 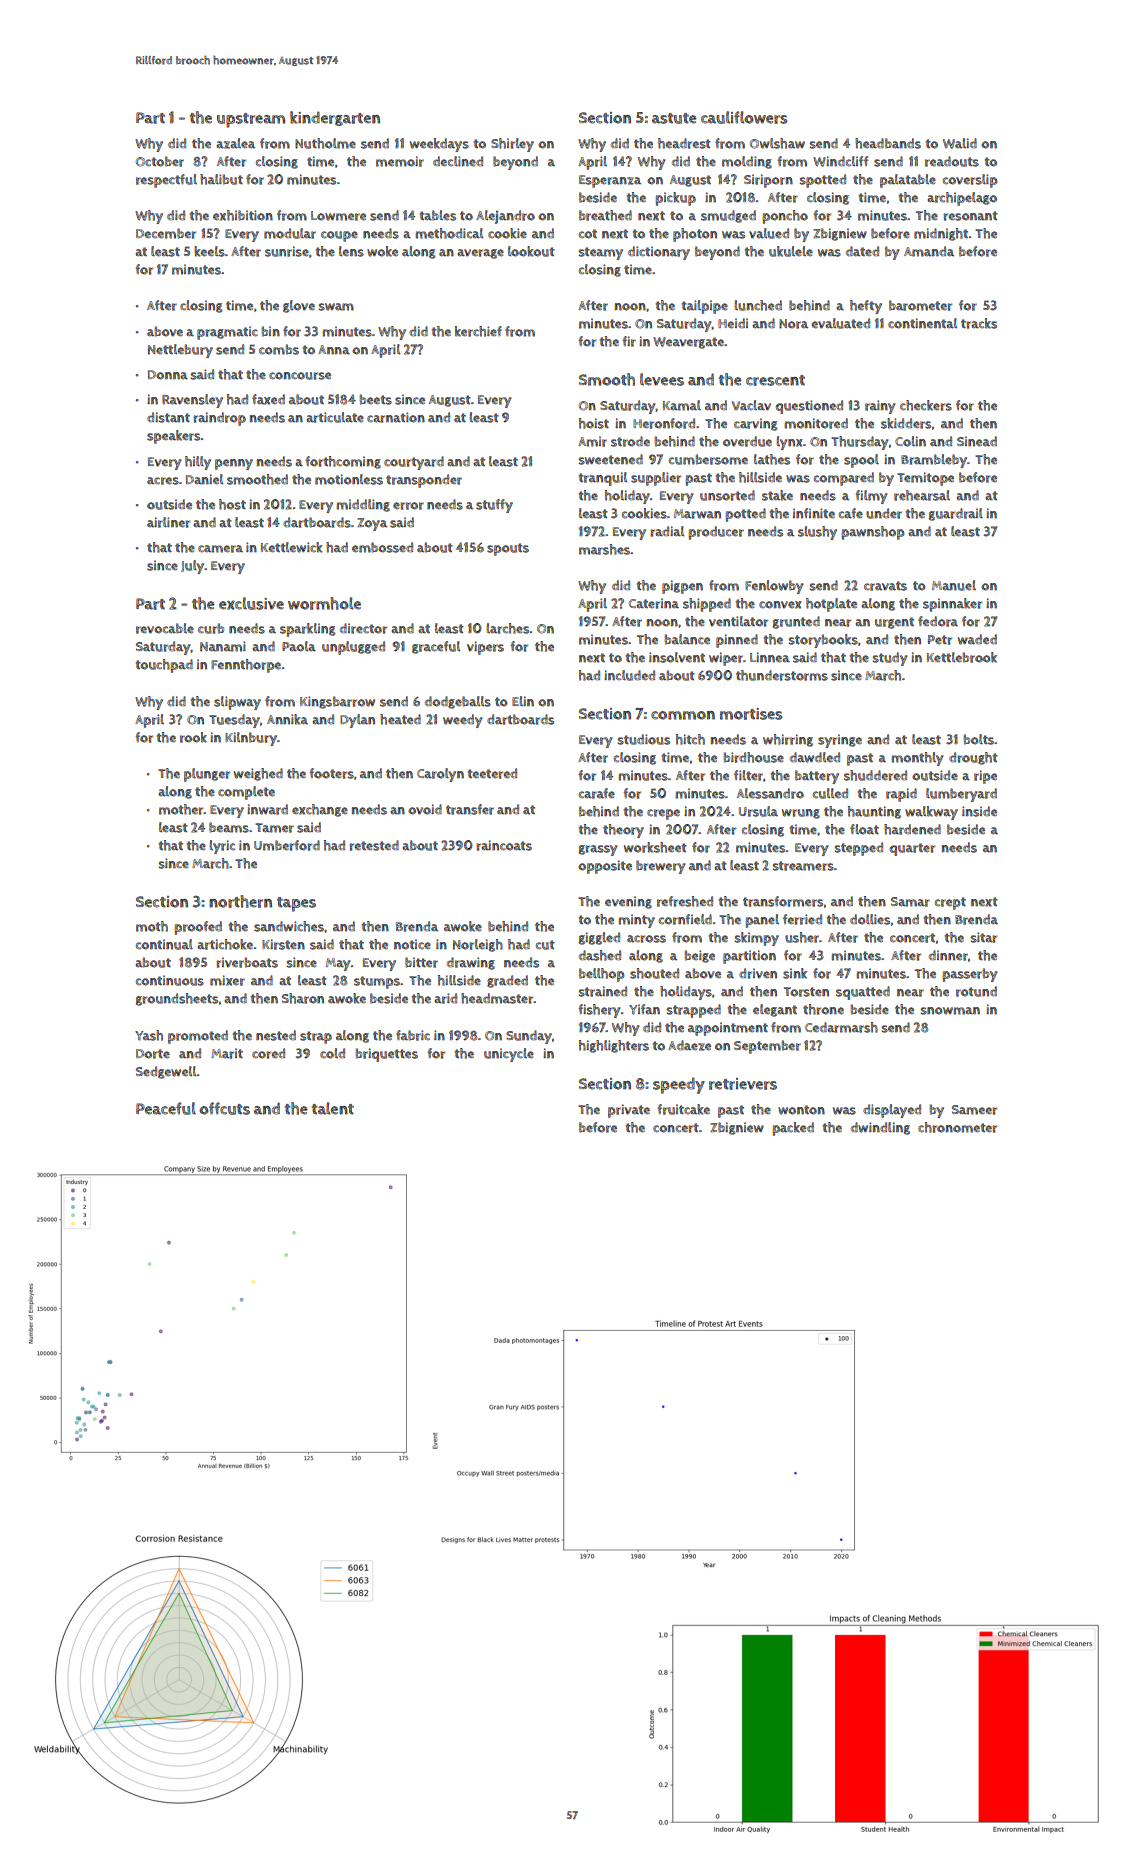 What do you see at coordinates (251, 603) in the page?
I see `exclusive` at bounding box center [251, 603].
